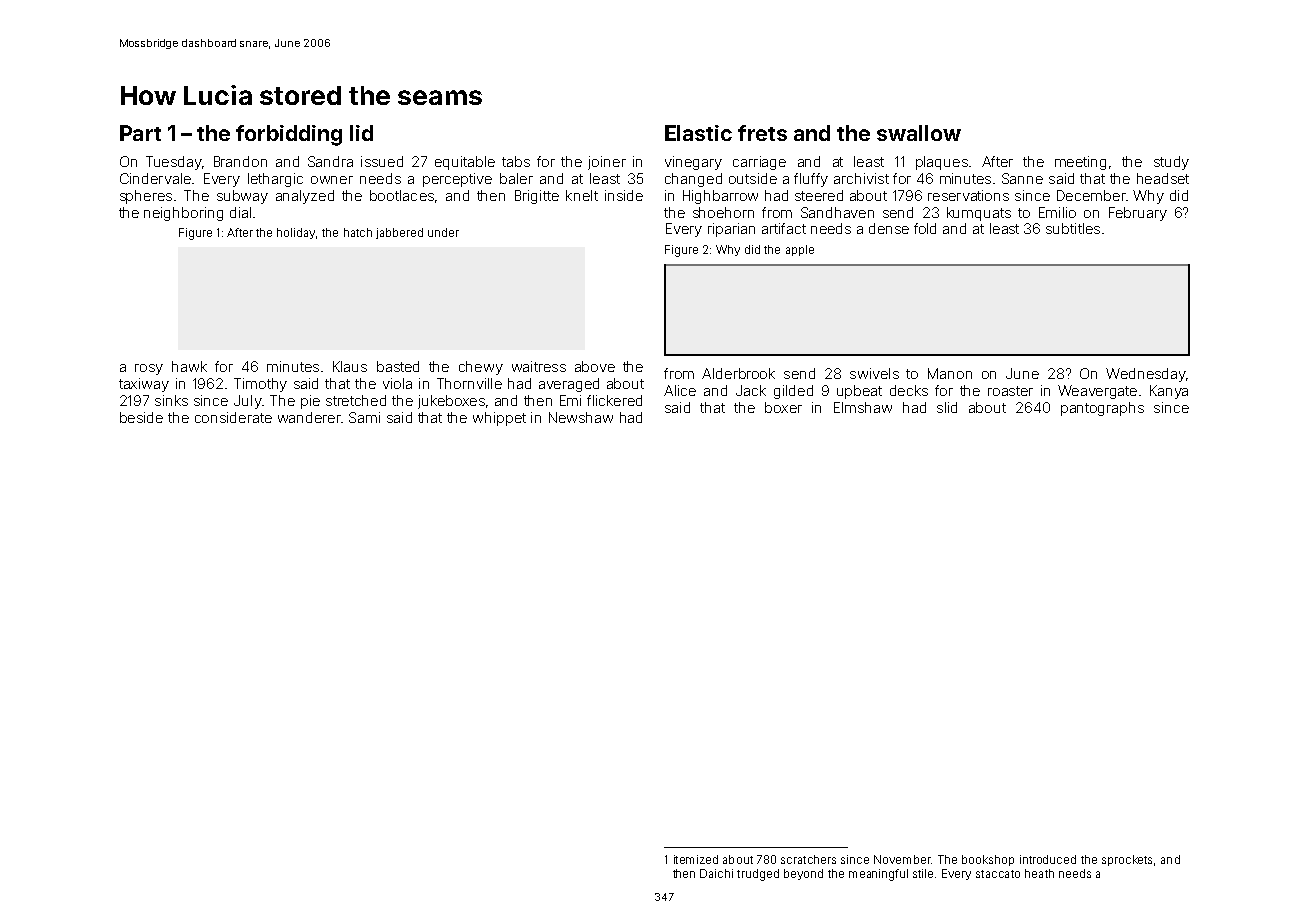  What do you see at coordinates (189, 366) in the image?
I see `hawk` at bounding box center [189, 366].
